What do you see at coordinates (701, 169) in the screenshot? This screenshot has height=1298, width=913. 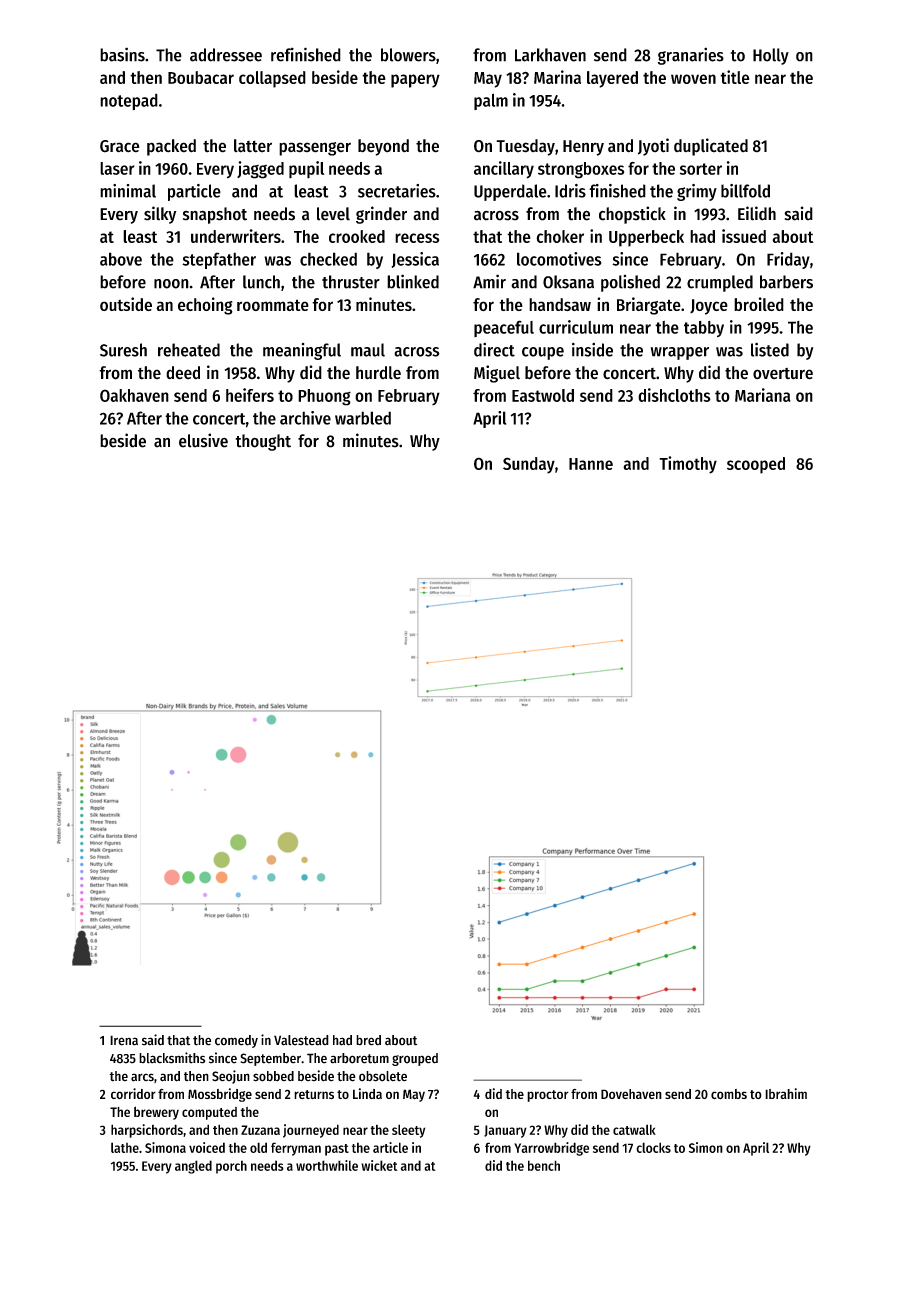 I see `sorter` at bounding box center [701, 169].
